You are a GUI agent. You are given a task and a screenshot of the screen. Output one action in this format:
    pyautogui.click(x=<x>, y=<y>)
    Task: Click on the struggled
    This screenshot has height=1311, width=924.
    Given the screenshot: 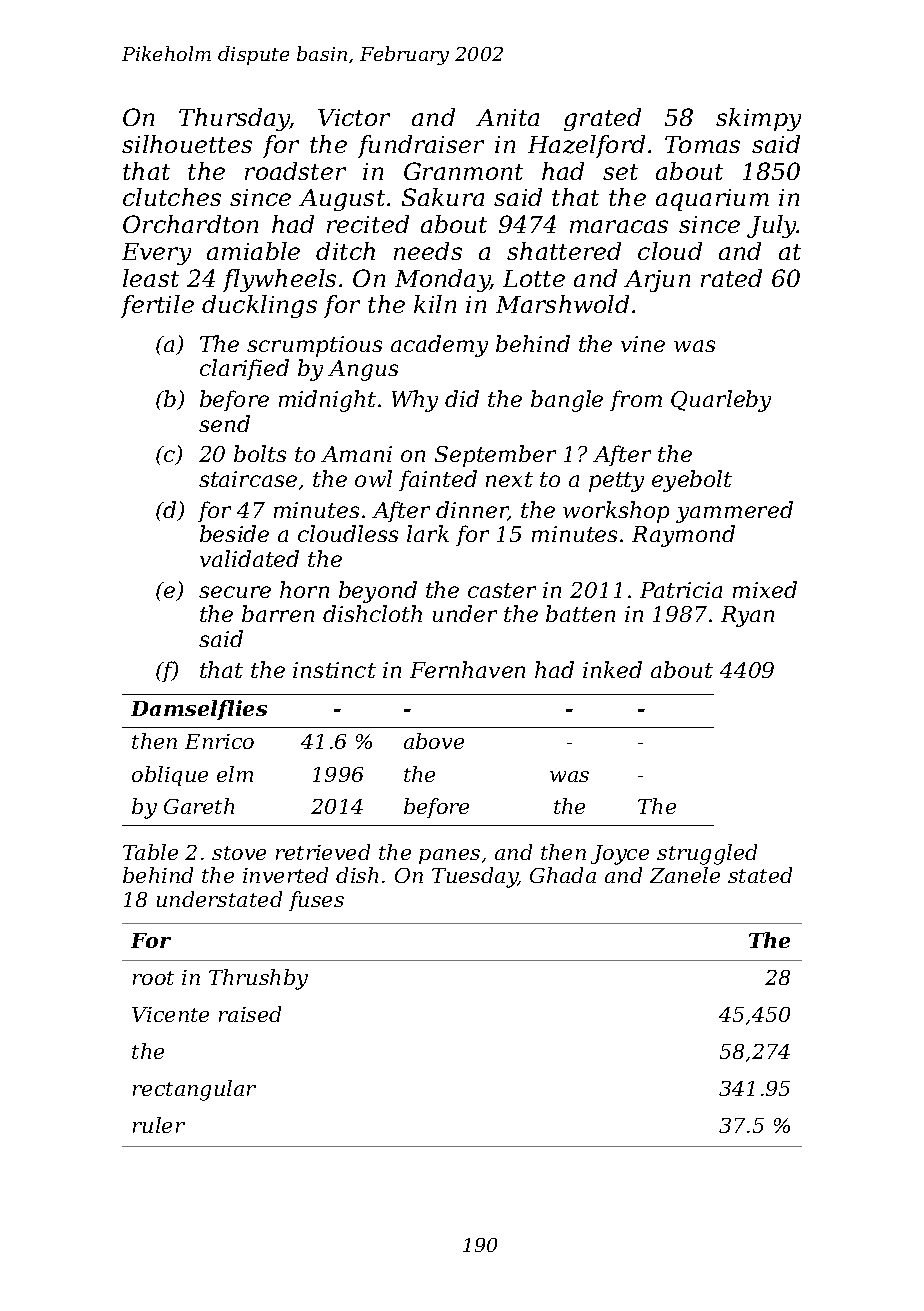 What is the action you would take?
    pyautogui.click(x=707, y=854)
